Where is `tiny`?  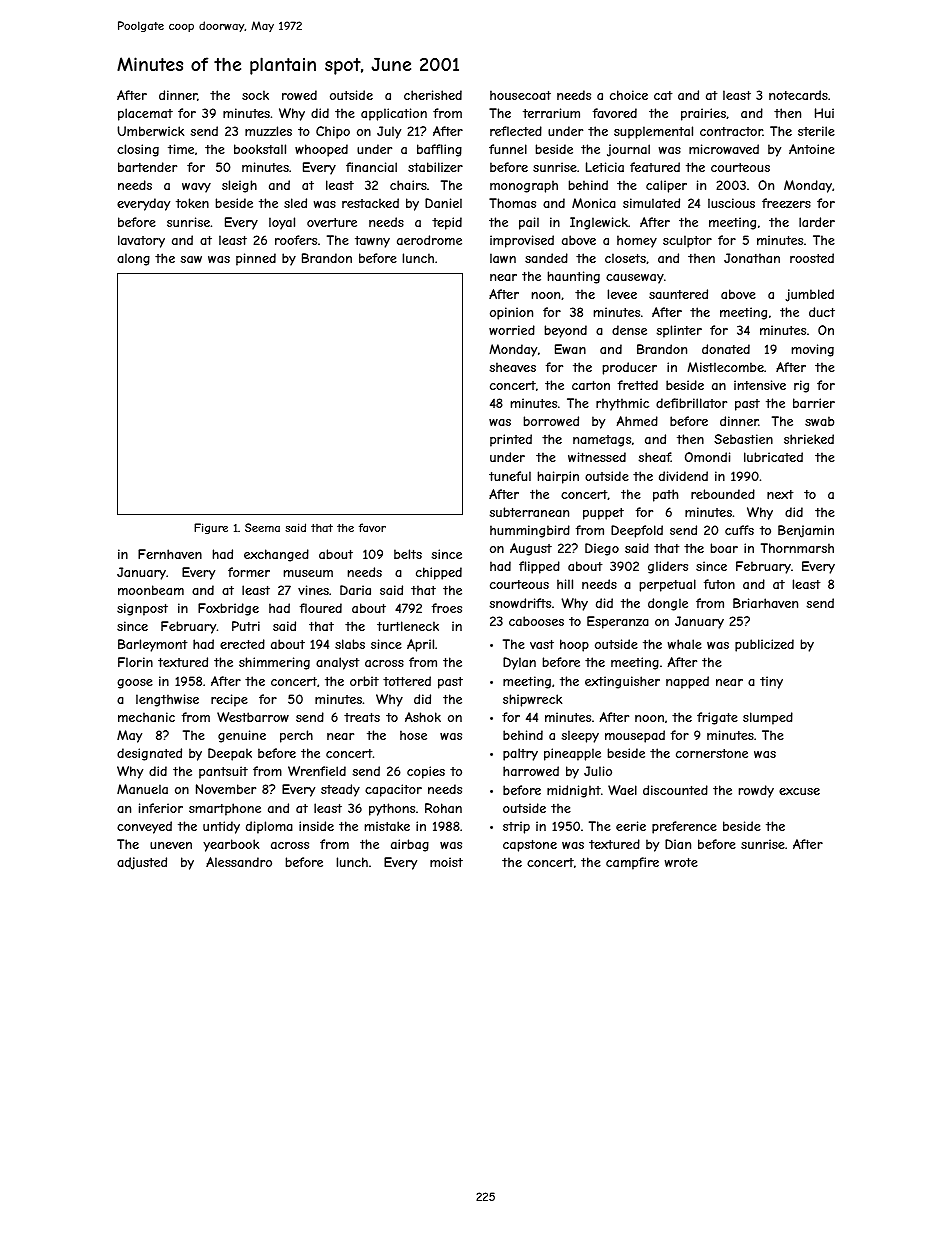
tiny is located at coordinates (771, 682).
